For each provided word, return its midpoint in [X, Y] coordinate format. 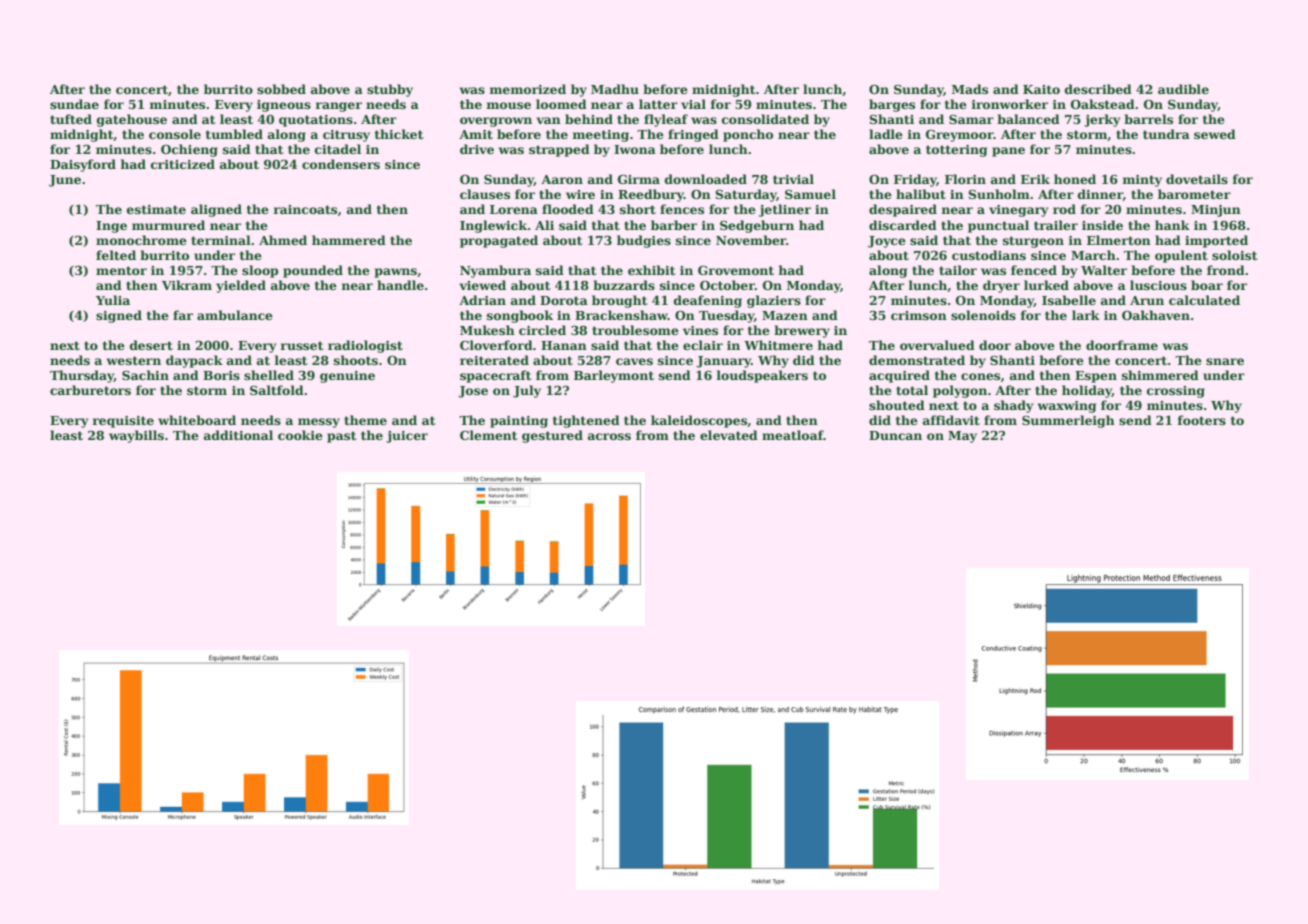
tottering [956, 151]
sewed [1215, 134]
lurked [1046, 285]
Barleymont [614, 376]
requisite [123, 422]
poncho [748, 135]
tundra [1166, 134]
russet [302, 345]
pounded [313, 271]
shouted [897, 405]
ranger [338, 107]
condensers [341, 164]
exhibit [652, 270]
